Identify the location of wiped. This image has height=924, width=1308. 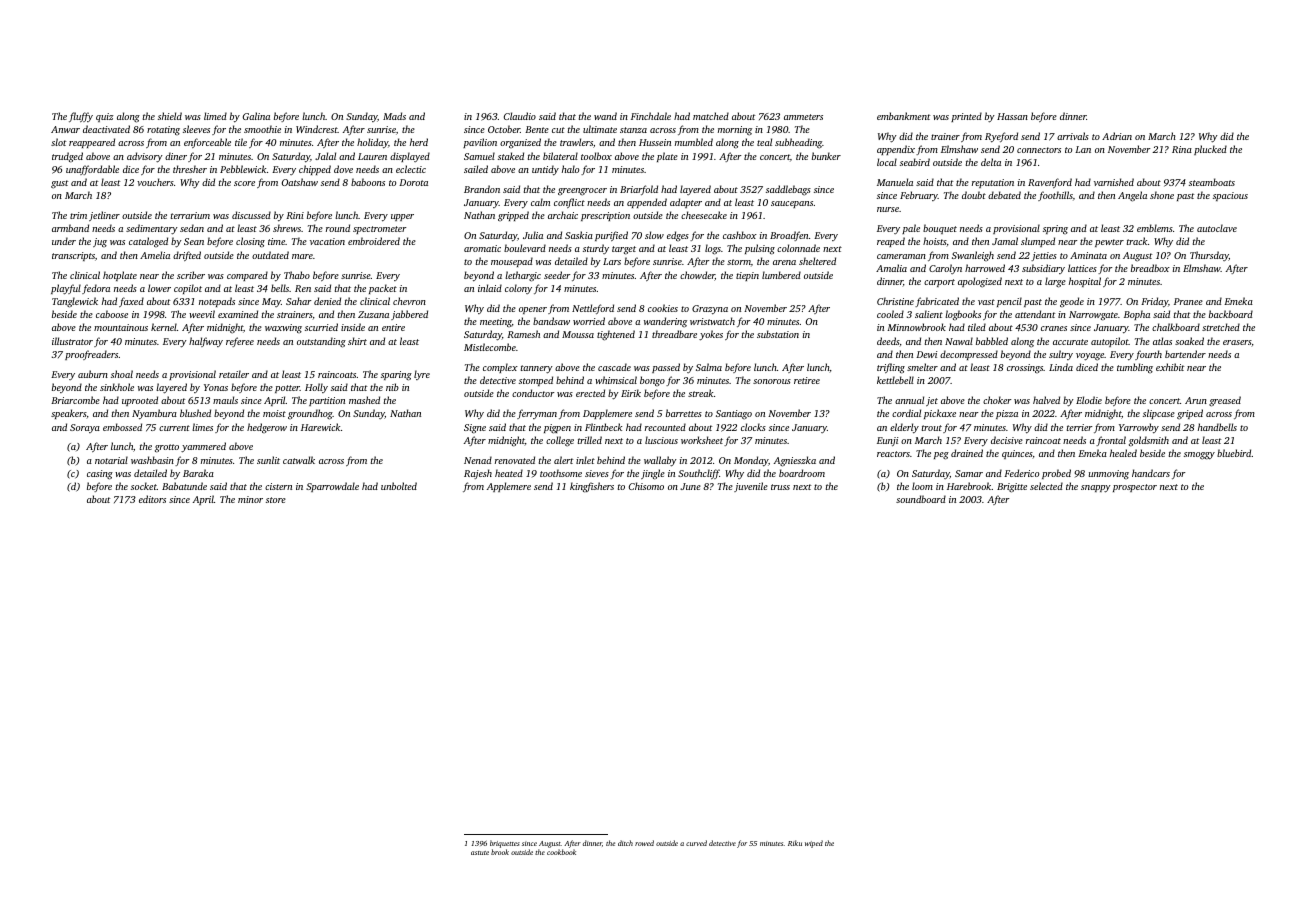
(814, 844).
